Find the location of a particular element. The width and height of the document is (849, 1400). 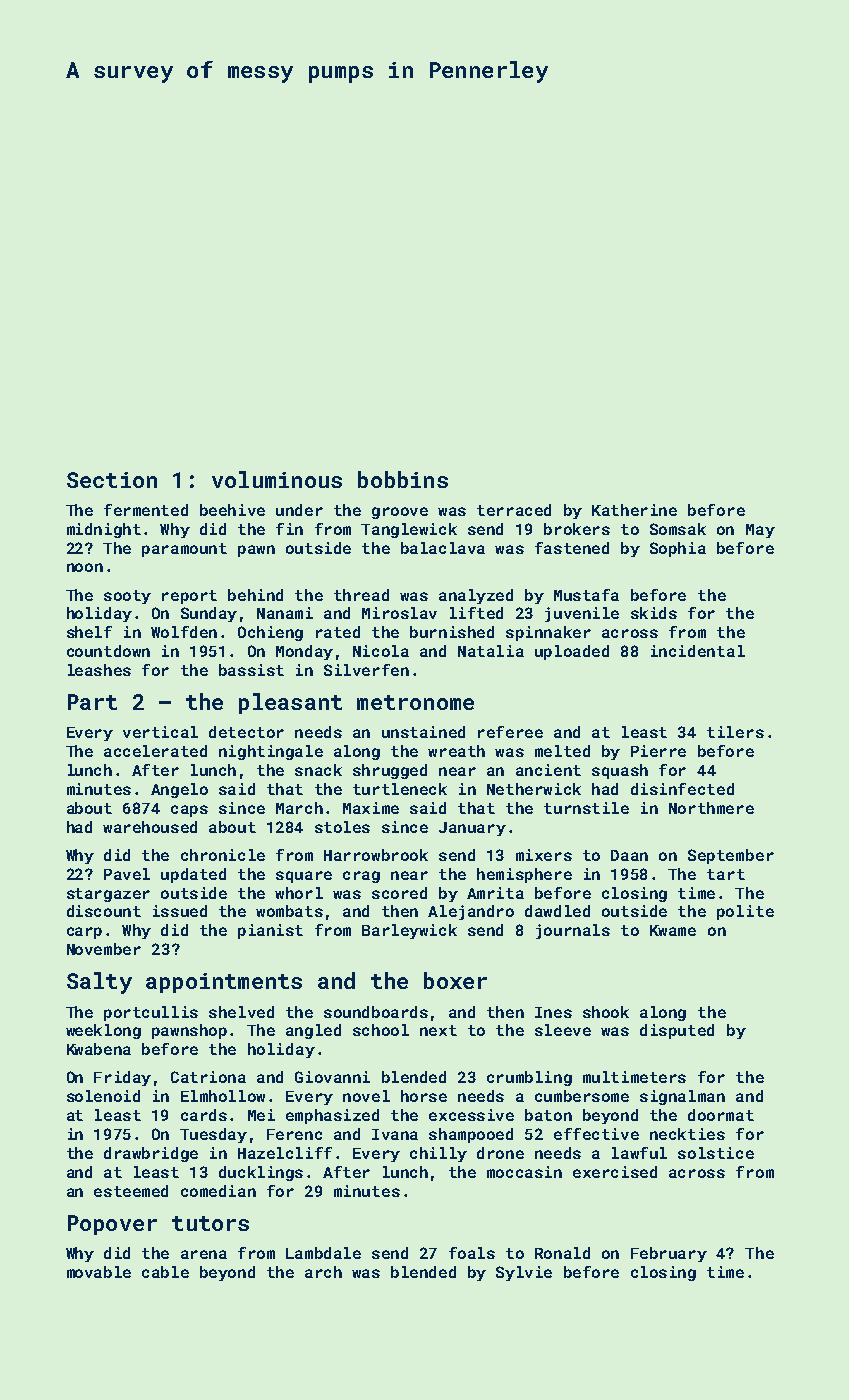

noon is located at coordinates (85, 567).
